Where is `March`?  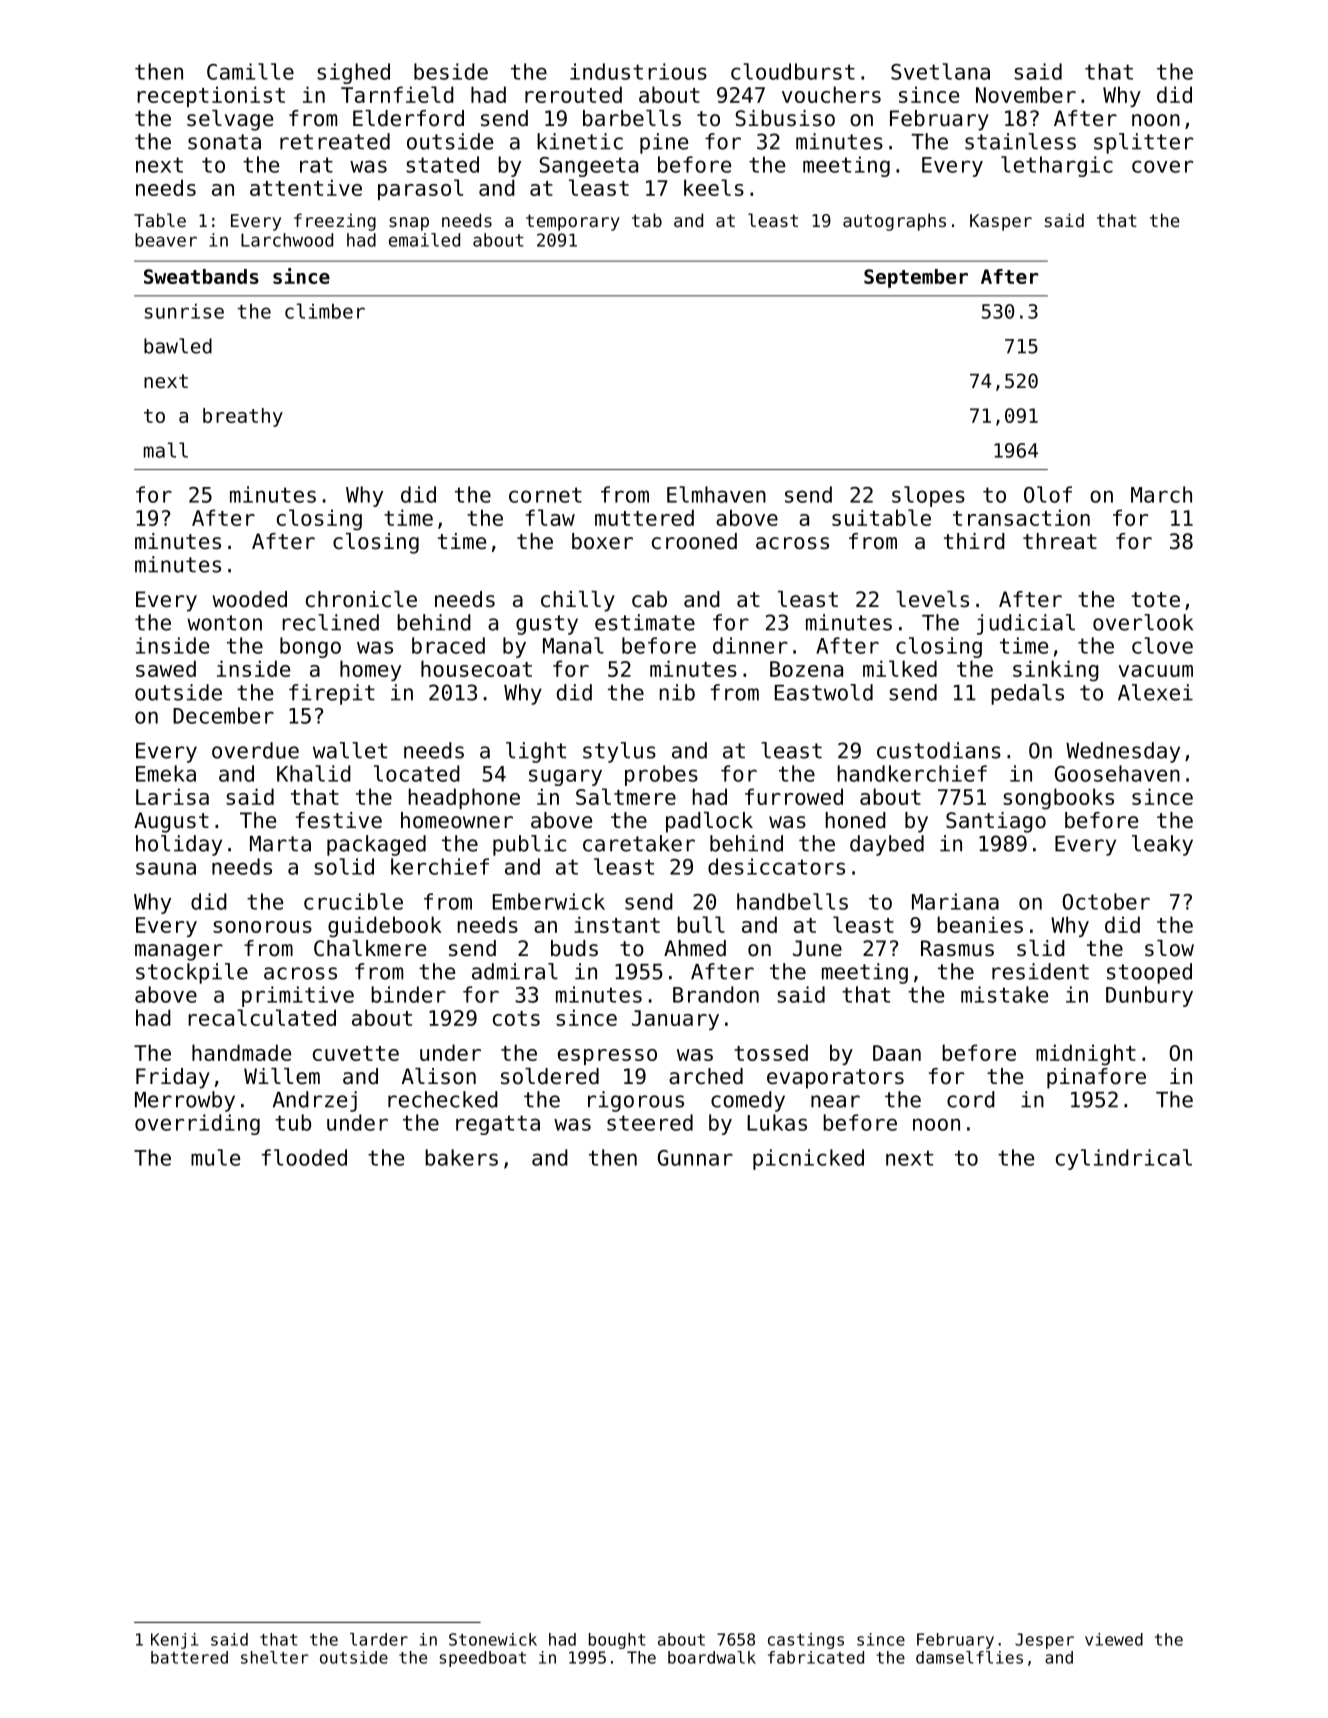
March is located at coordinates (1161, 494).
